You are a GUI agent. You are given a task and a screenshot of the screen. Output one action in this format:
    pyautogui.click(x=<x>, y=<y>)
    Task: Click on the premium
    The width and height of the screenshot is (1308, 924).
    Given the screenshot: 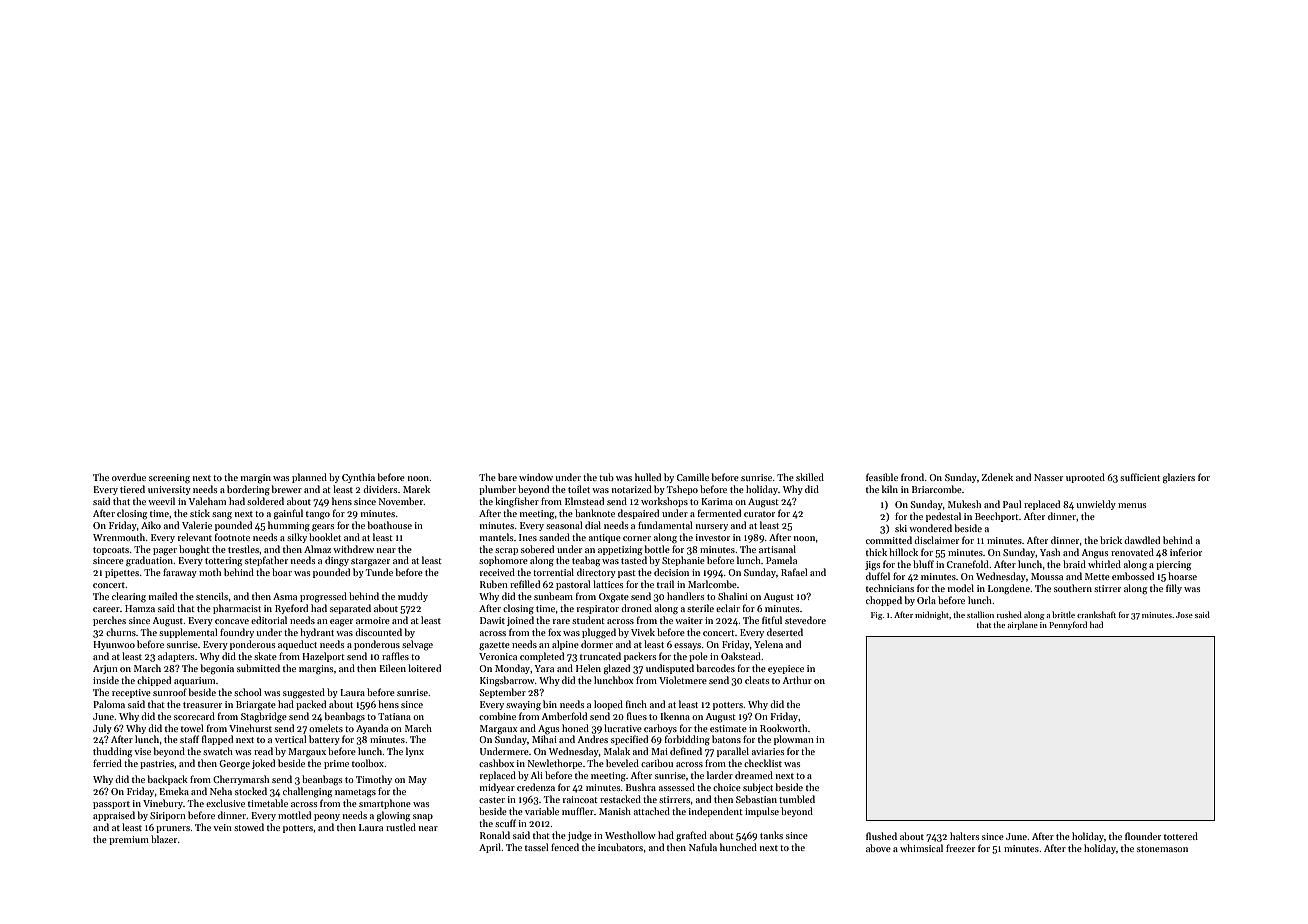 What is the action you would take?
    pyautogui.click(x=129, y=840)
